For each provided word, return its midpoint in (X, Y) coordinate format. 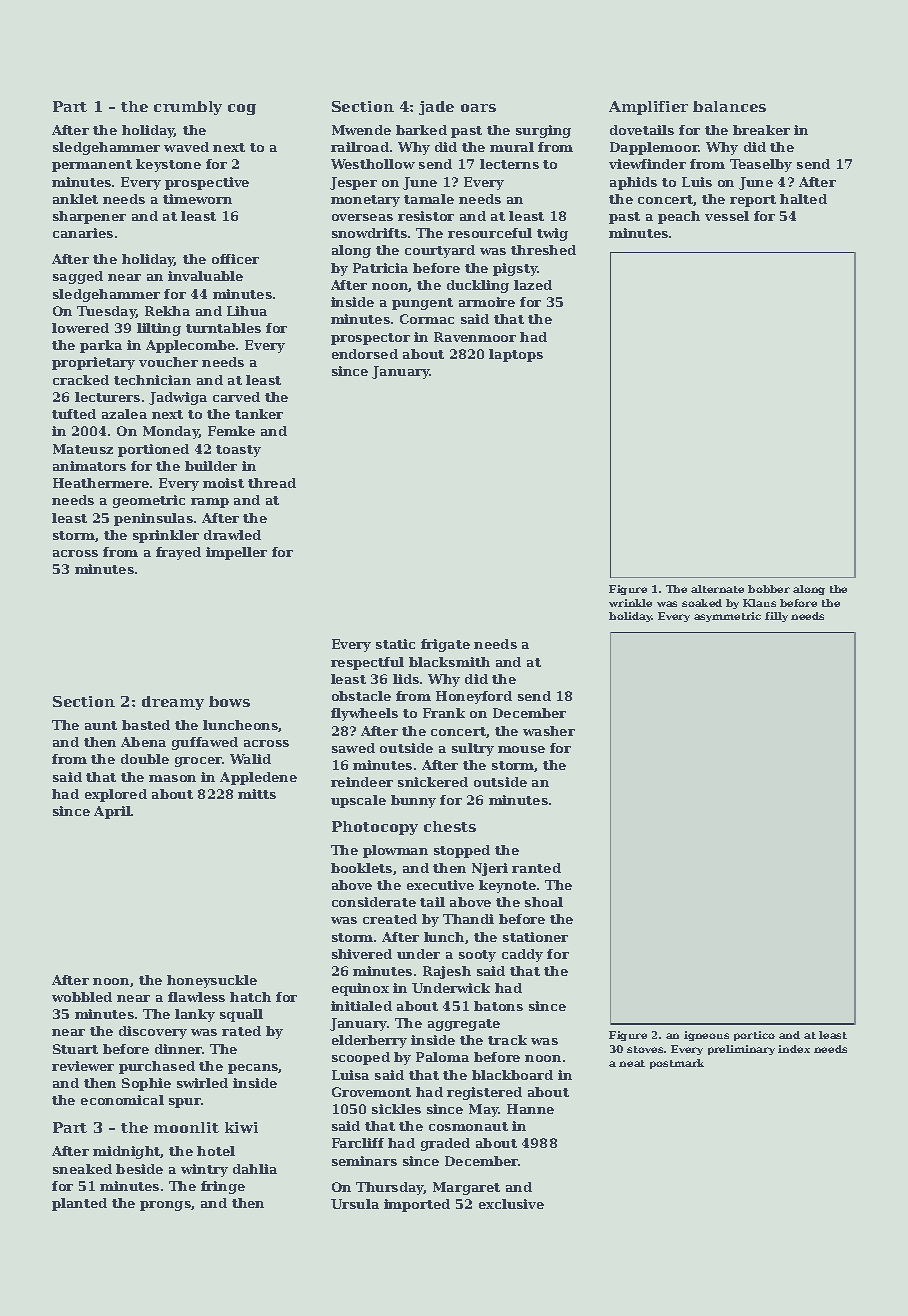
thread (272, 483)
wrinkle (630, 603)
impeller (236, 553)
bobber (769, 589)
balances (729, 106)
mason (172, 778)
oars (478, 108)
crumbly (188, 108)
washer (549, 731)
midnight (127, 1152)
